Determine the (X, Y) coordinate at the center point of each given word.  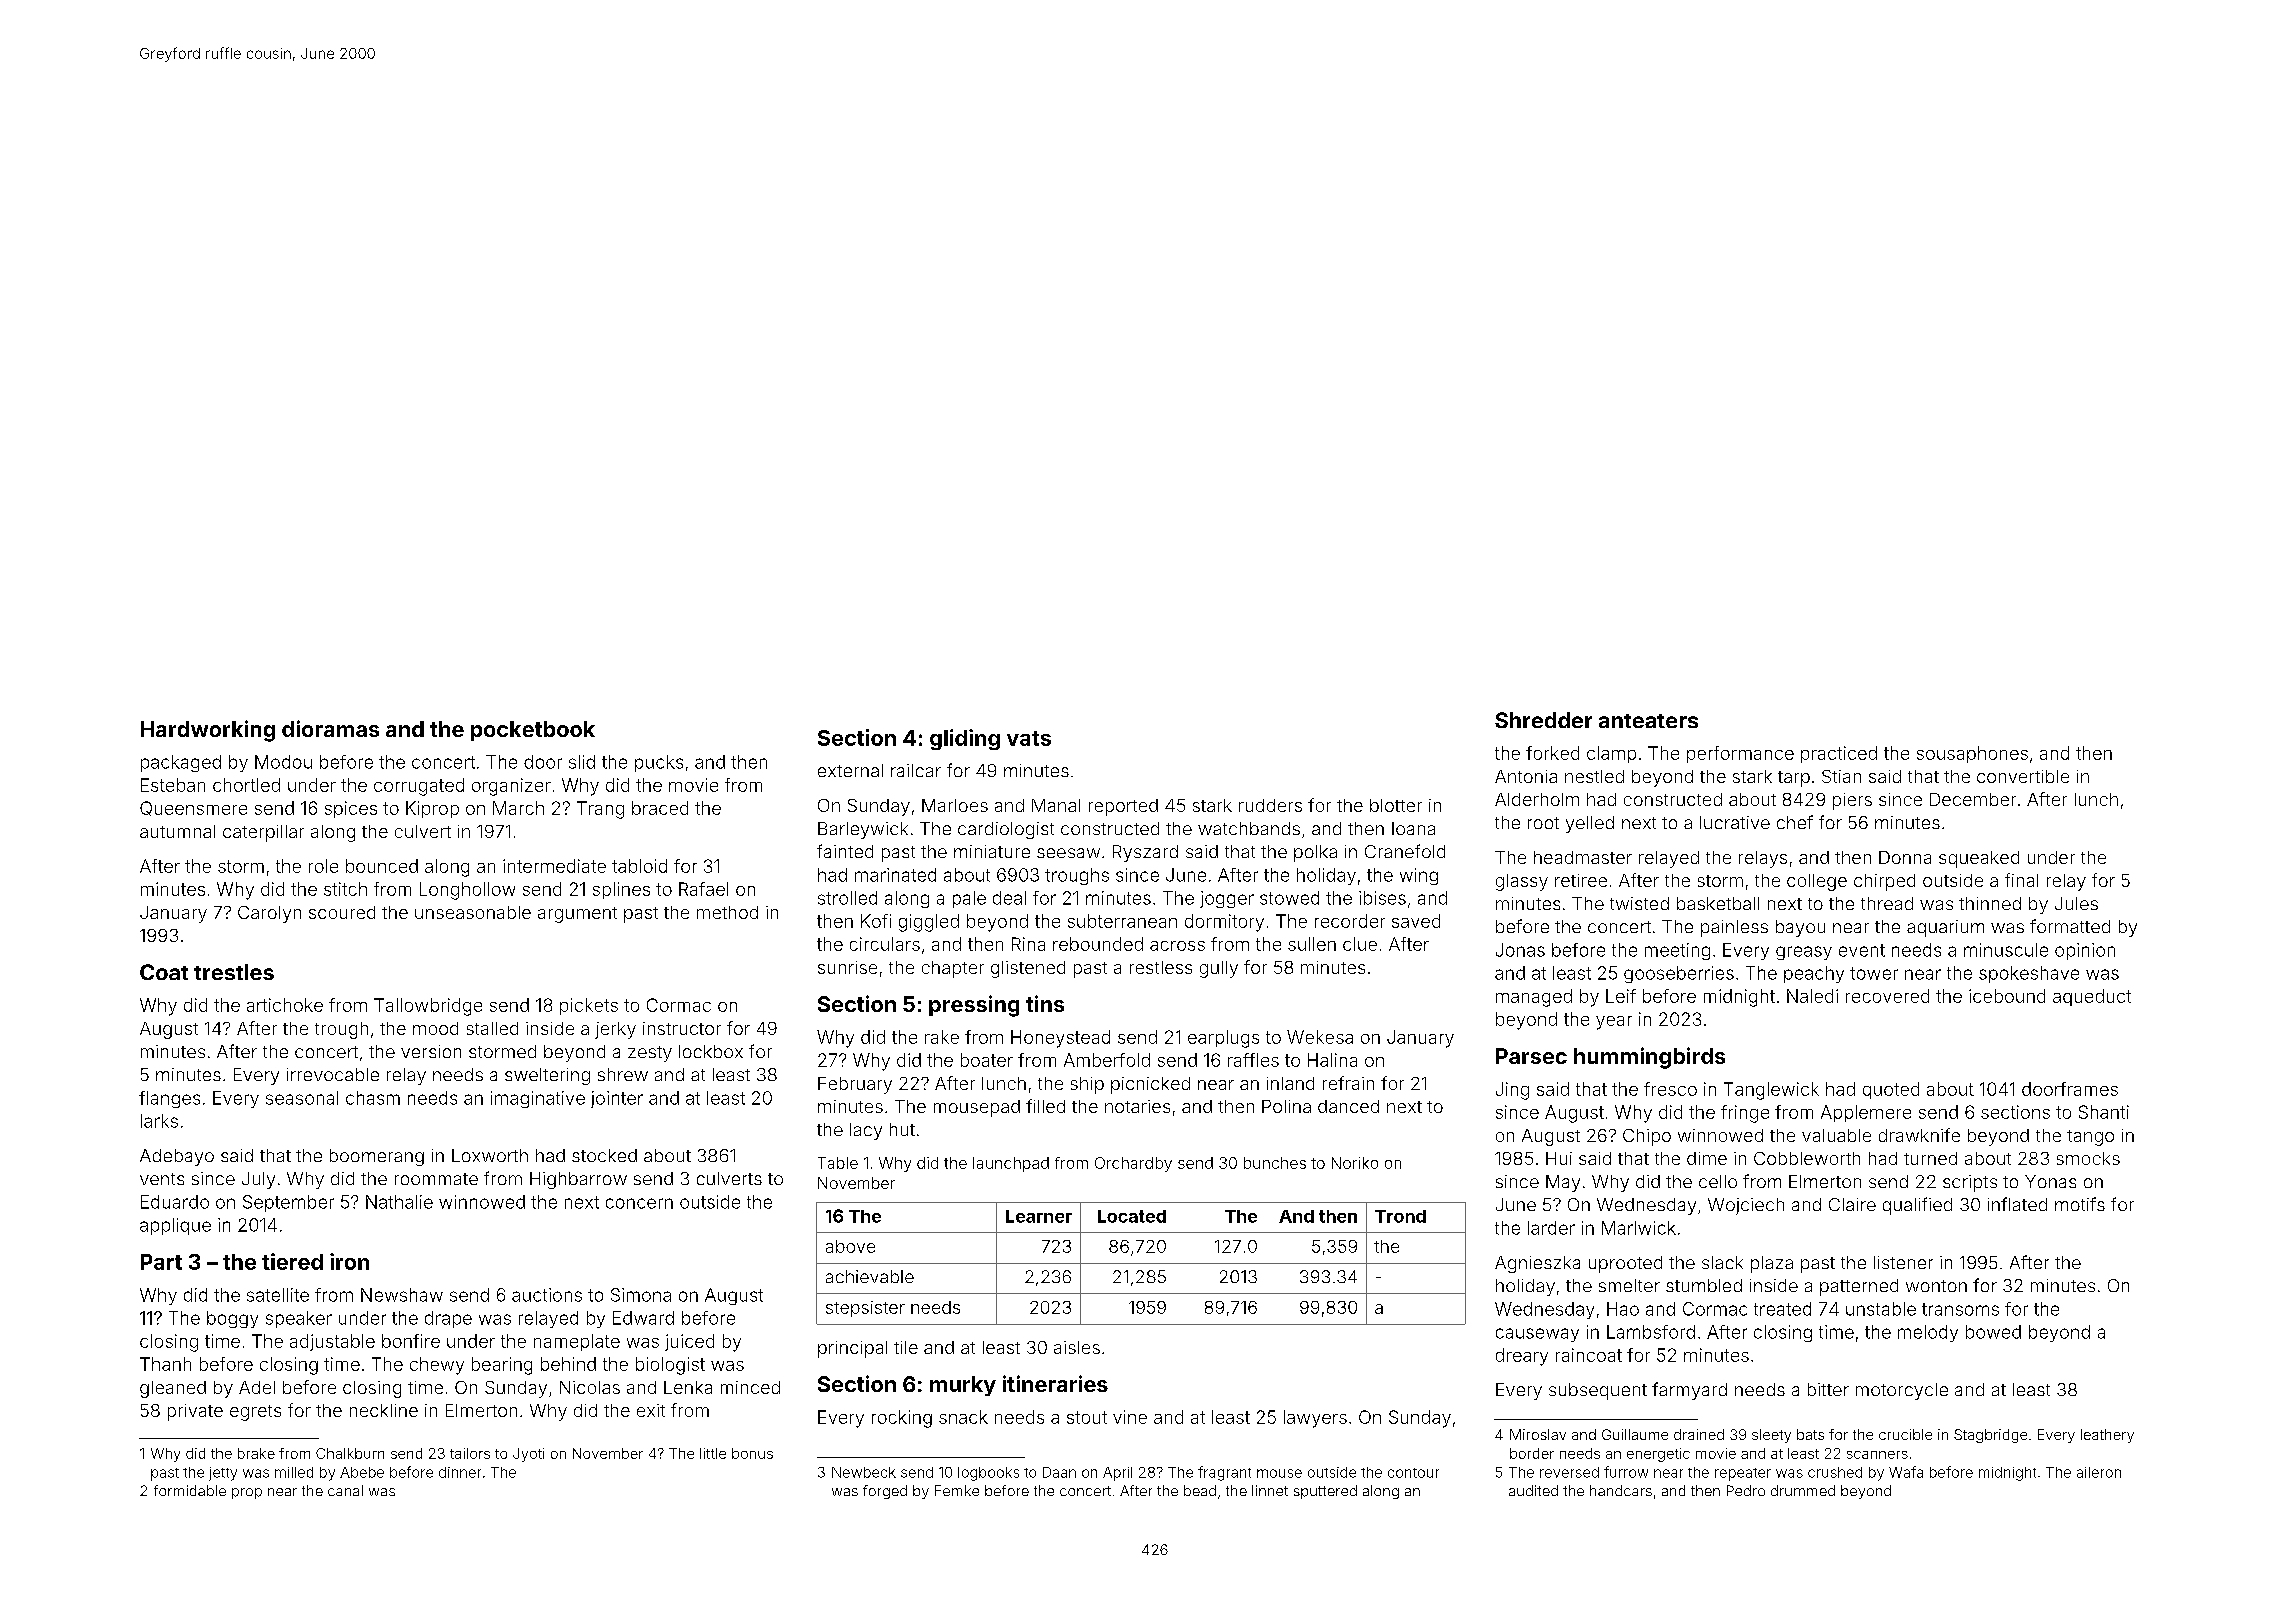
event (1862, 950)
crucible (1905, 1434)
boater (987, 1060)
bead (1200, 1490)
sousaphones (1972, 754)
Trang (600, 810)
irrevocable (333, 1074)
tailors (470, 1453)
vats (1029, 738)
